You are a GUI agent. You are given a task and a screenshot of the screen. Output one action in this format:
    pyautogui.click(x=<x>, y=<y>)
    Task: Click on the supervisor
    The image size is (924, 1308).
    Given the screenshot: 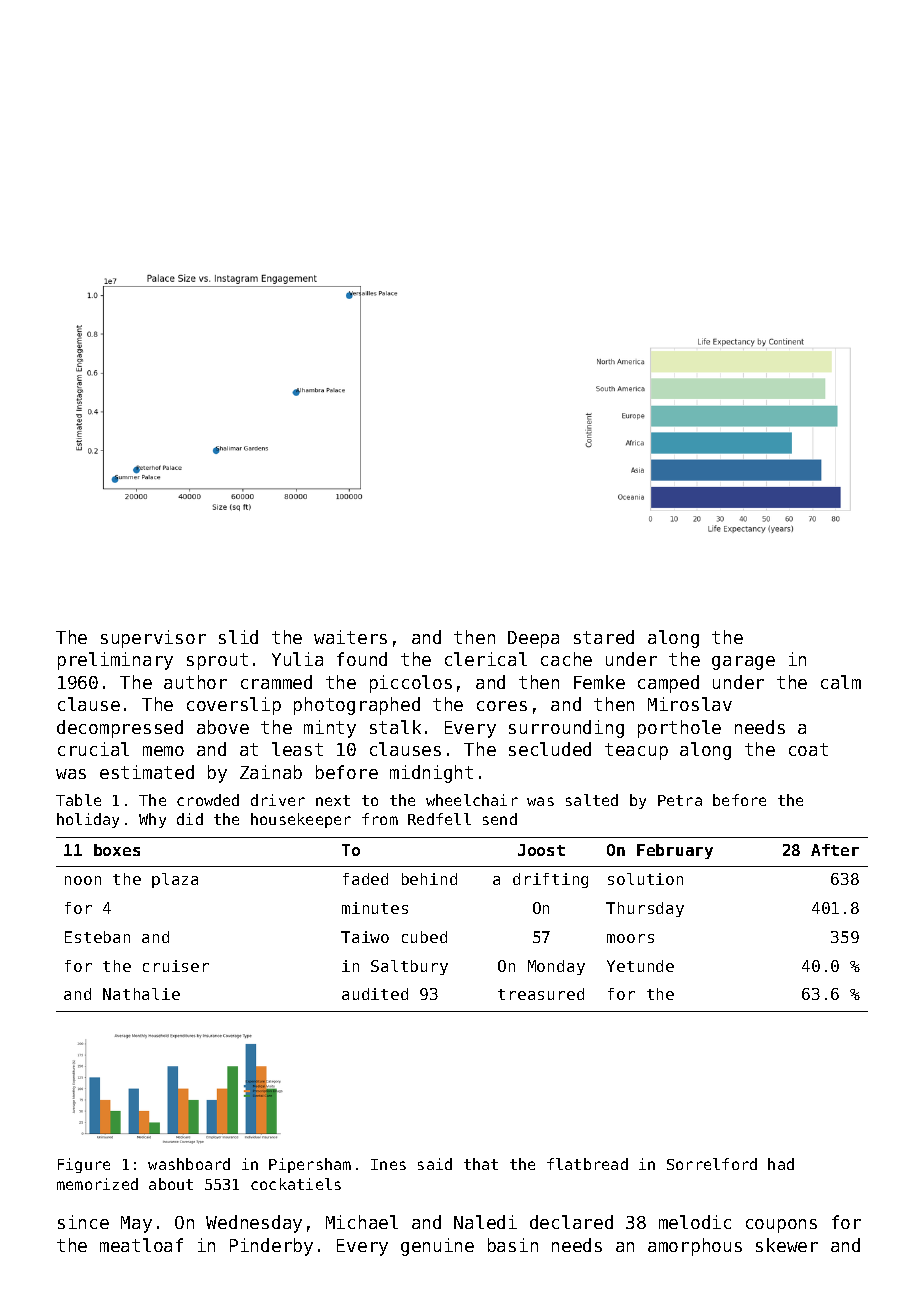 What is the action you would take?
    pyautogui.click(x=153, y=639)
